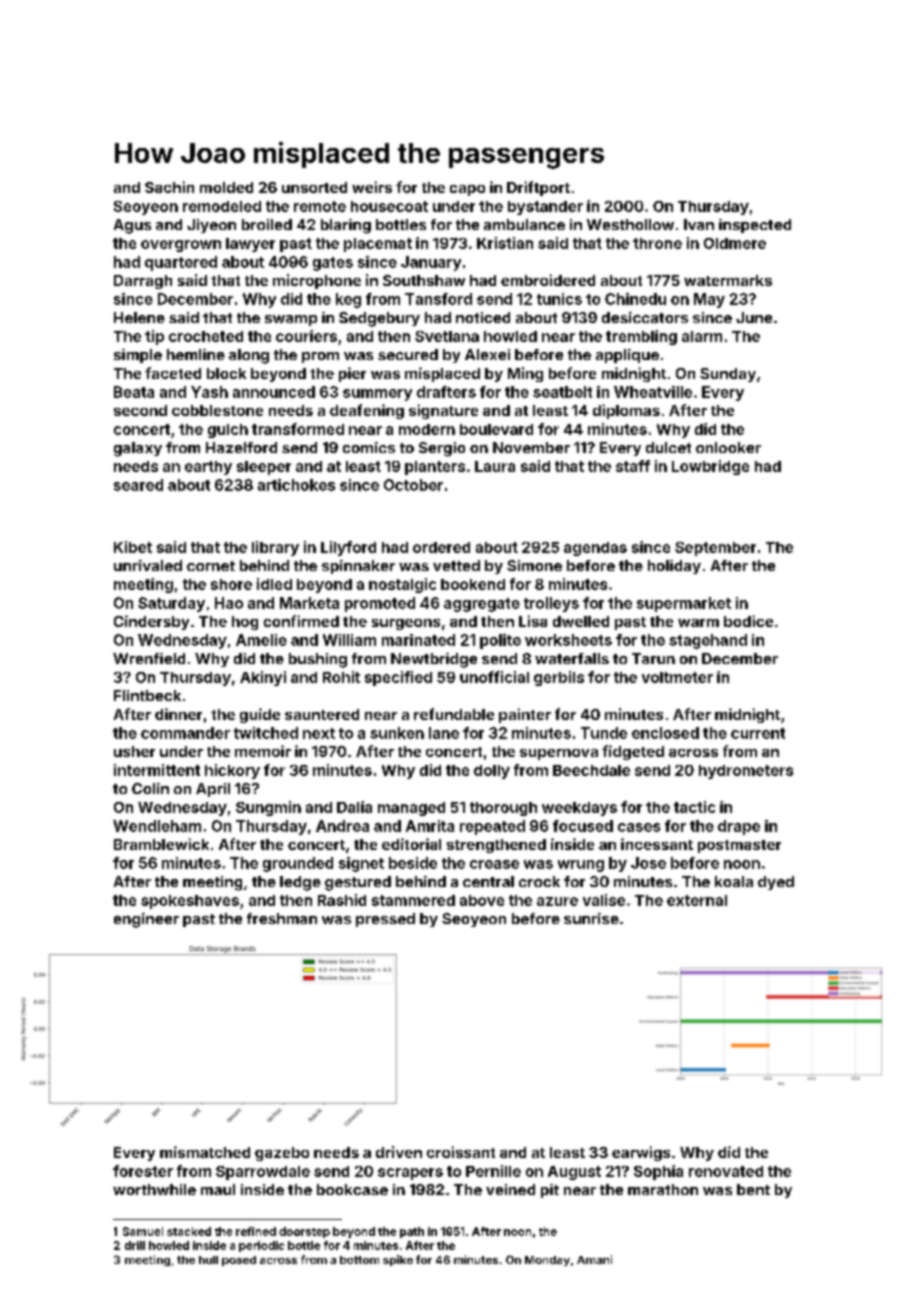  Describe the element at coordinates (626, 411) in the screenshot. I see `diplomas` at that location.
